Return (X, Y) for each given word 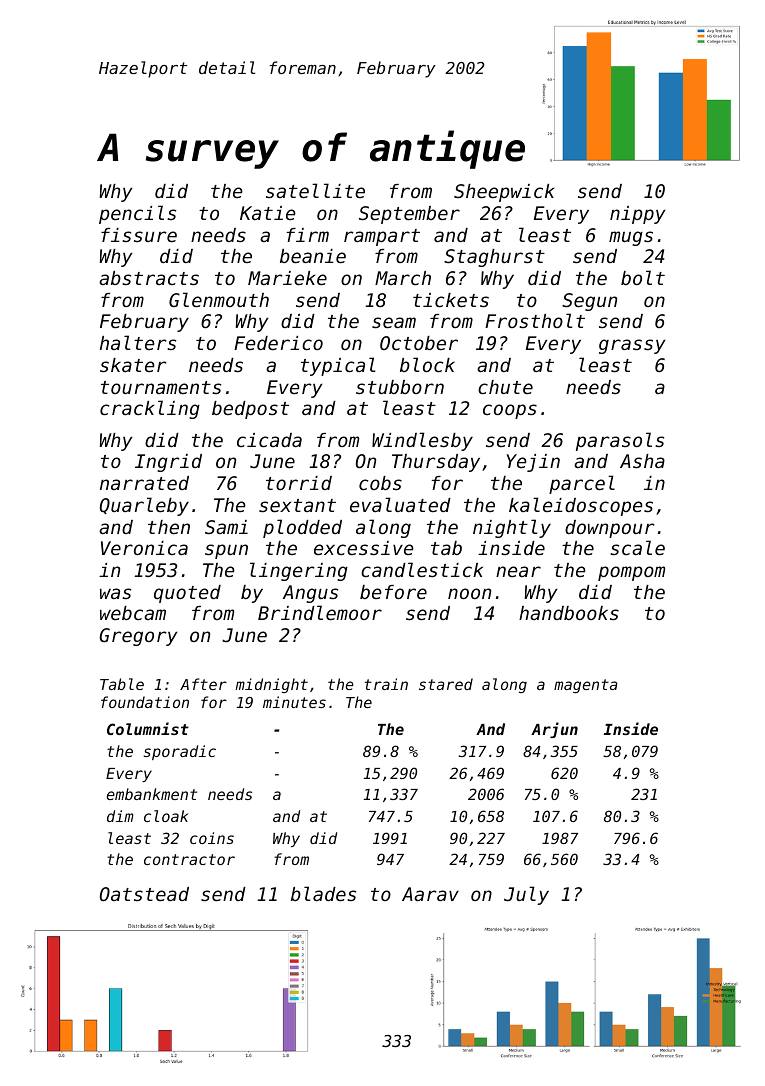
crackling (150, 409)
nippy (638, 215)
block (427, 364)
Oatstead (144, 894)
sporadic (180, 752)
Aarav (430, 894)
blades (323, 893)
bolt (643, 277)
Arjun (554, 730)
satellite (315, 190)
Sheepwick (504, 193)
